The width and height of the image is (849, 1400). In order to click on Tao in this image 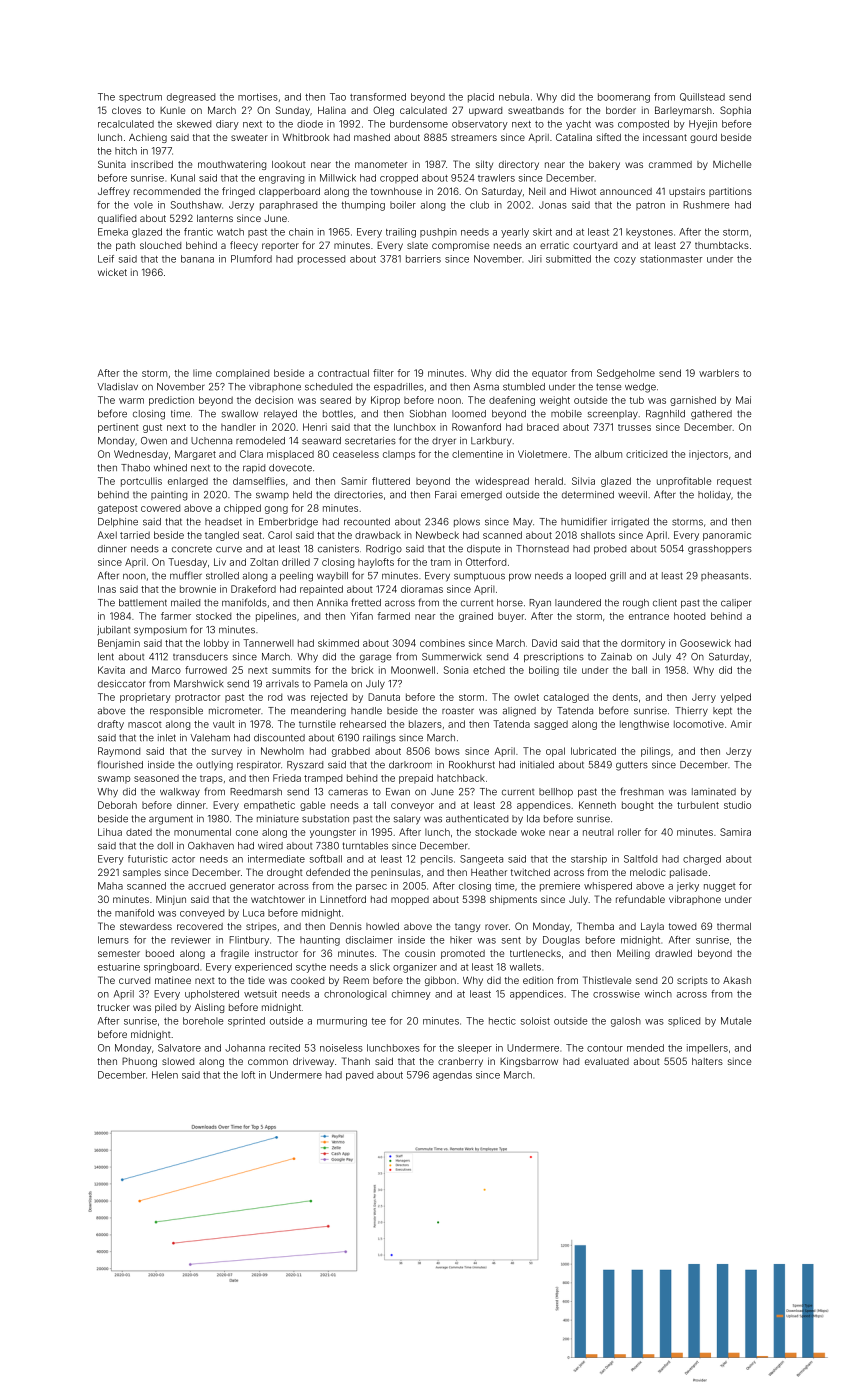, I will do `click(338, 97)`.
